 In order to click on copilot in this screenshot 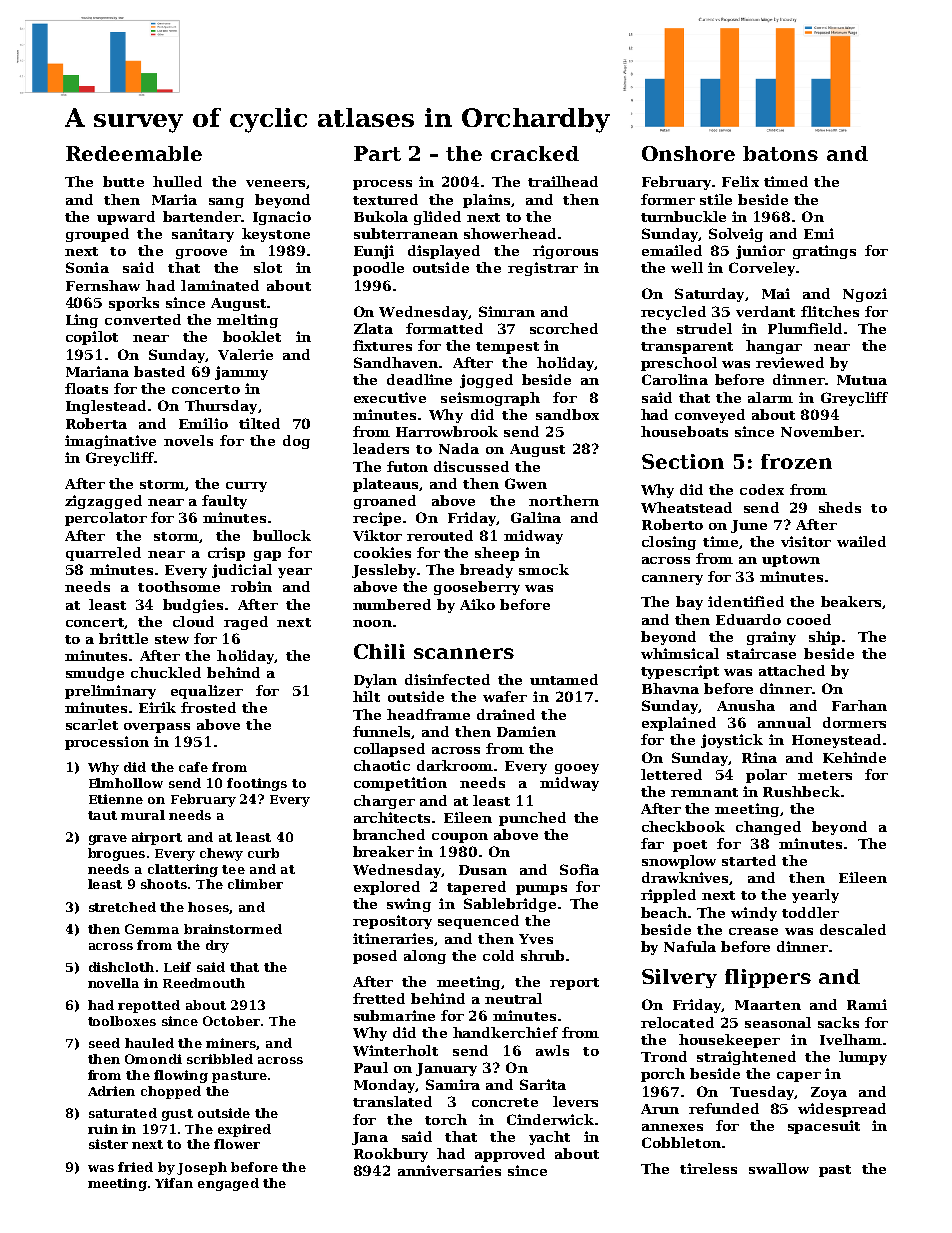, I will do `click(92, 338)`.
